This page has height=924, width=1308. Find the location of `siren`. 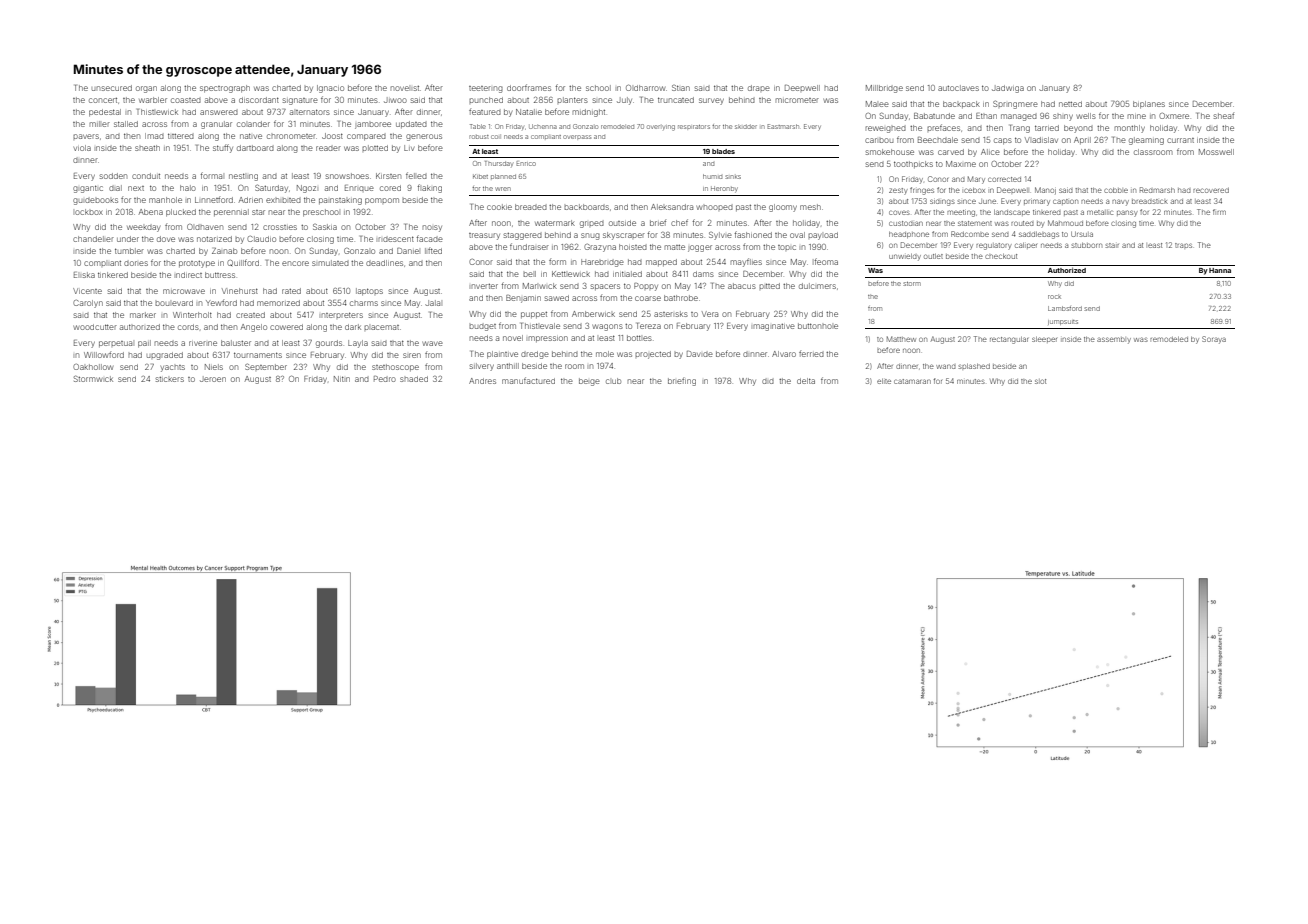

siren is located at coordinates (412, 355).
